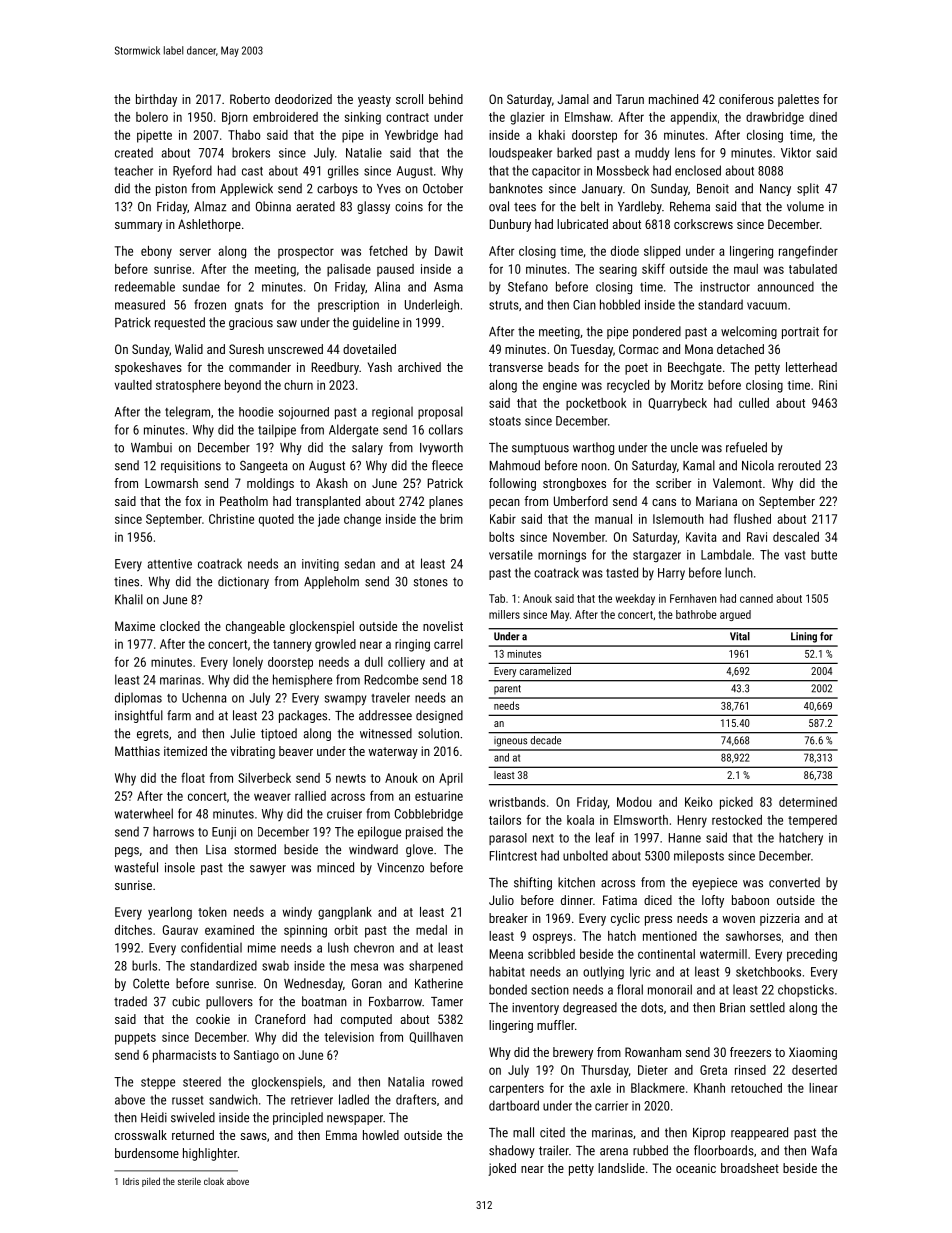 This screenshot has height=1233, width=952. What do you see at coordinates (193, 1117) in the screenshot?
I see `swiveled` at bounding box center [193, 1117].
